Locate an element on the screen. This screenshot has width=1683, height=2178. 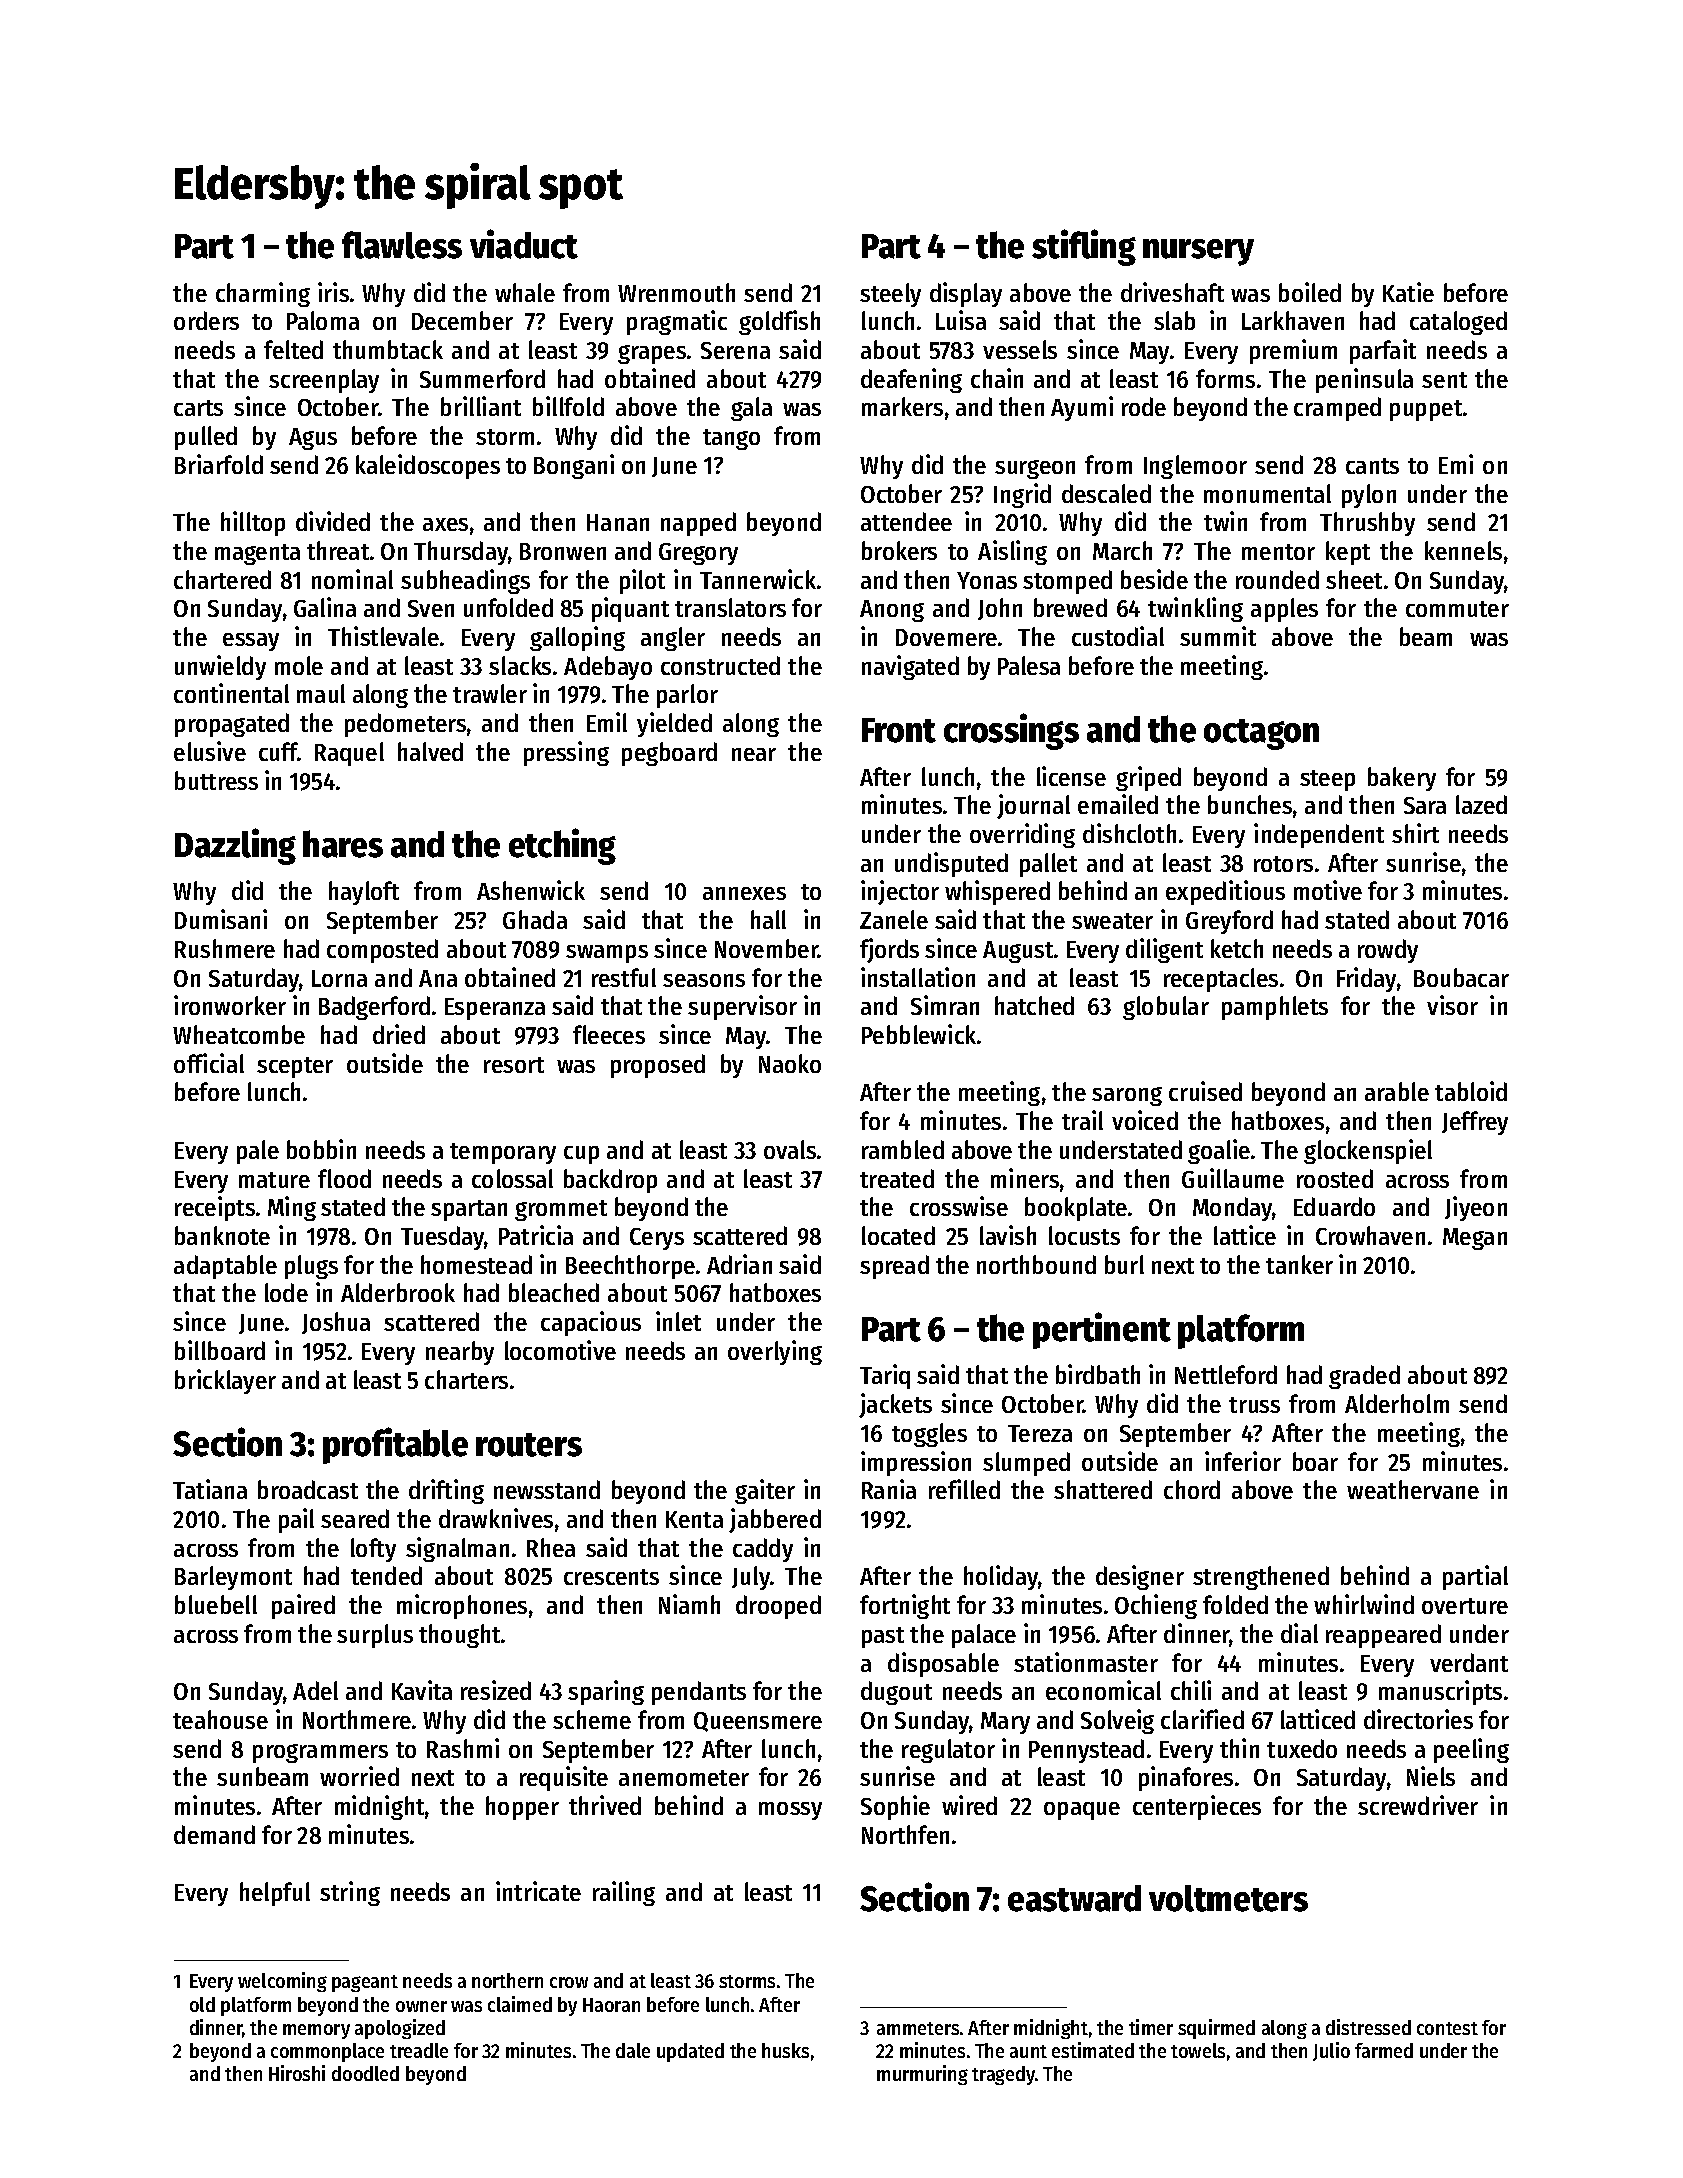
nursery is located at coordinates (1198, 252).
